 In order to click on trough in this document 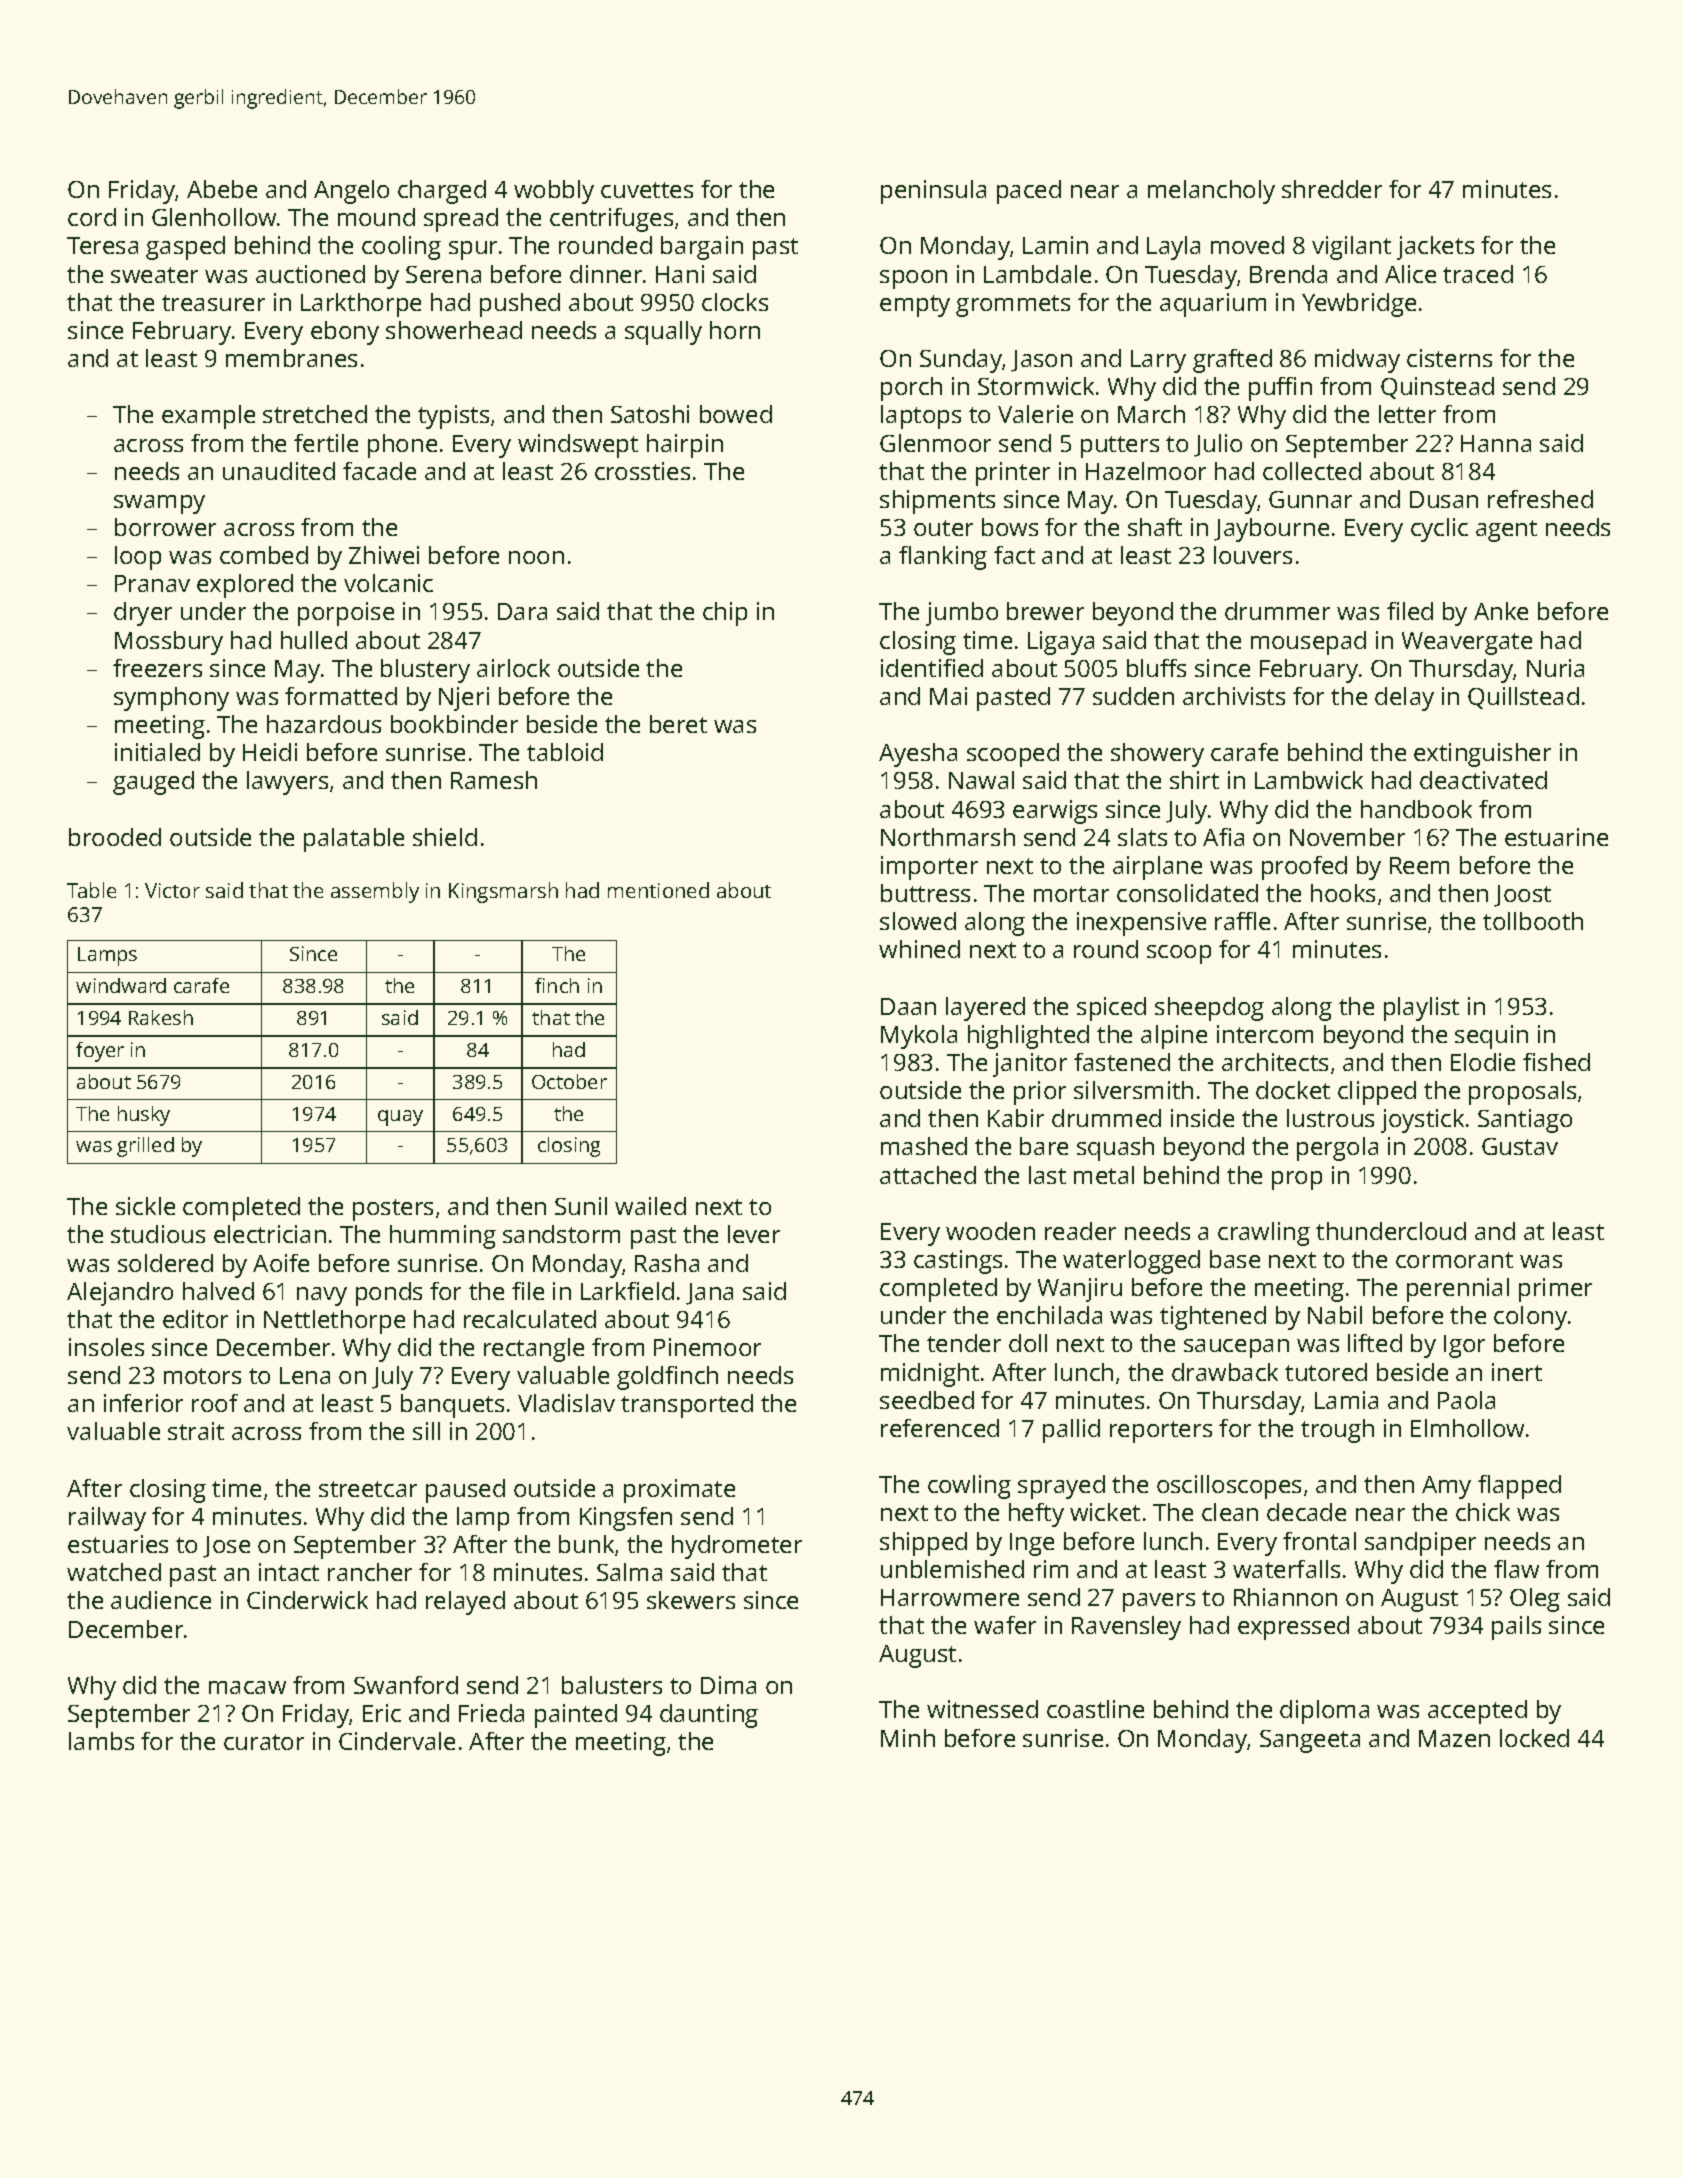, I will do `click(1337, 1431)`.
